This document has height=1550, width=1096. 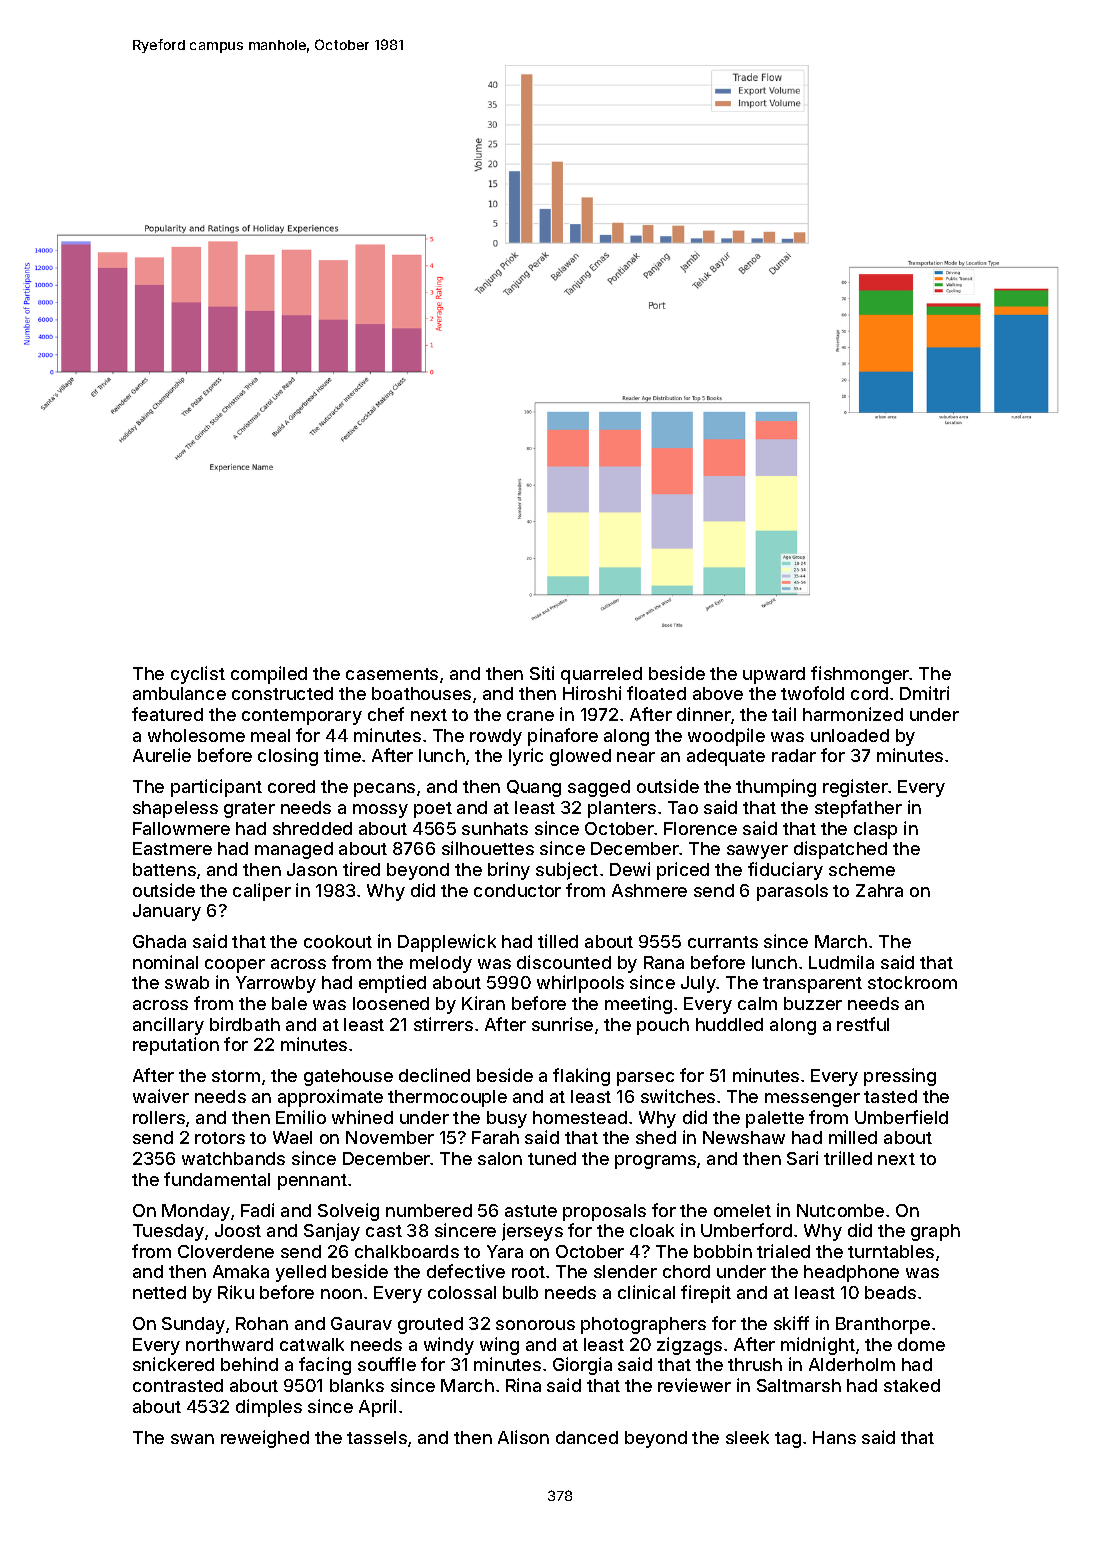 What do you see at coordinates (198, 675) in the document?
I see `cyclist` at bounding box center [198, 675].
